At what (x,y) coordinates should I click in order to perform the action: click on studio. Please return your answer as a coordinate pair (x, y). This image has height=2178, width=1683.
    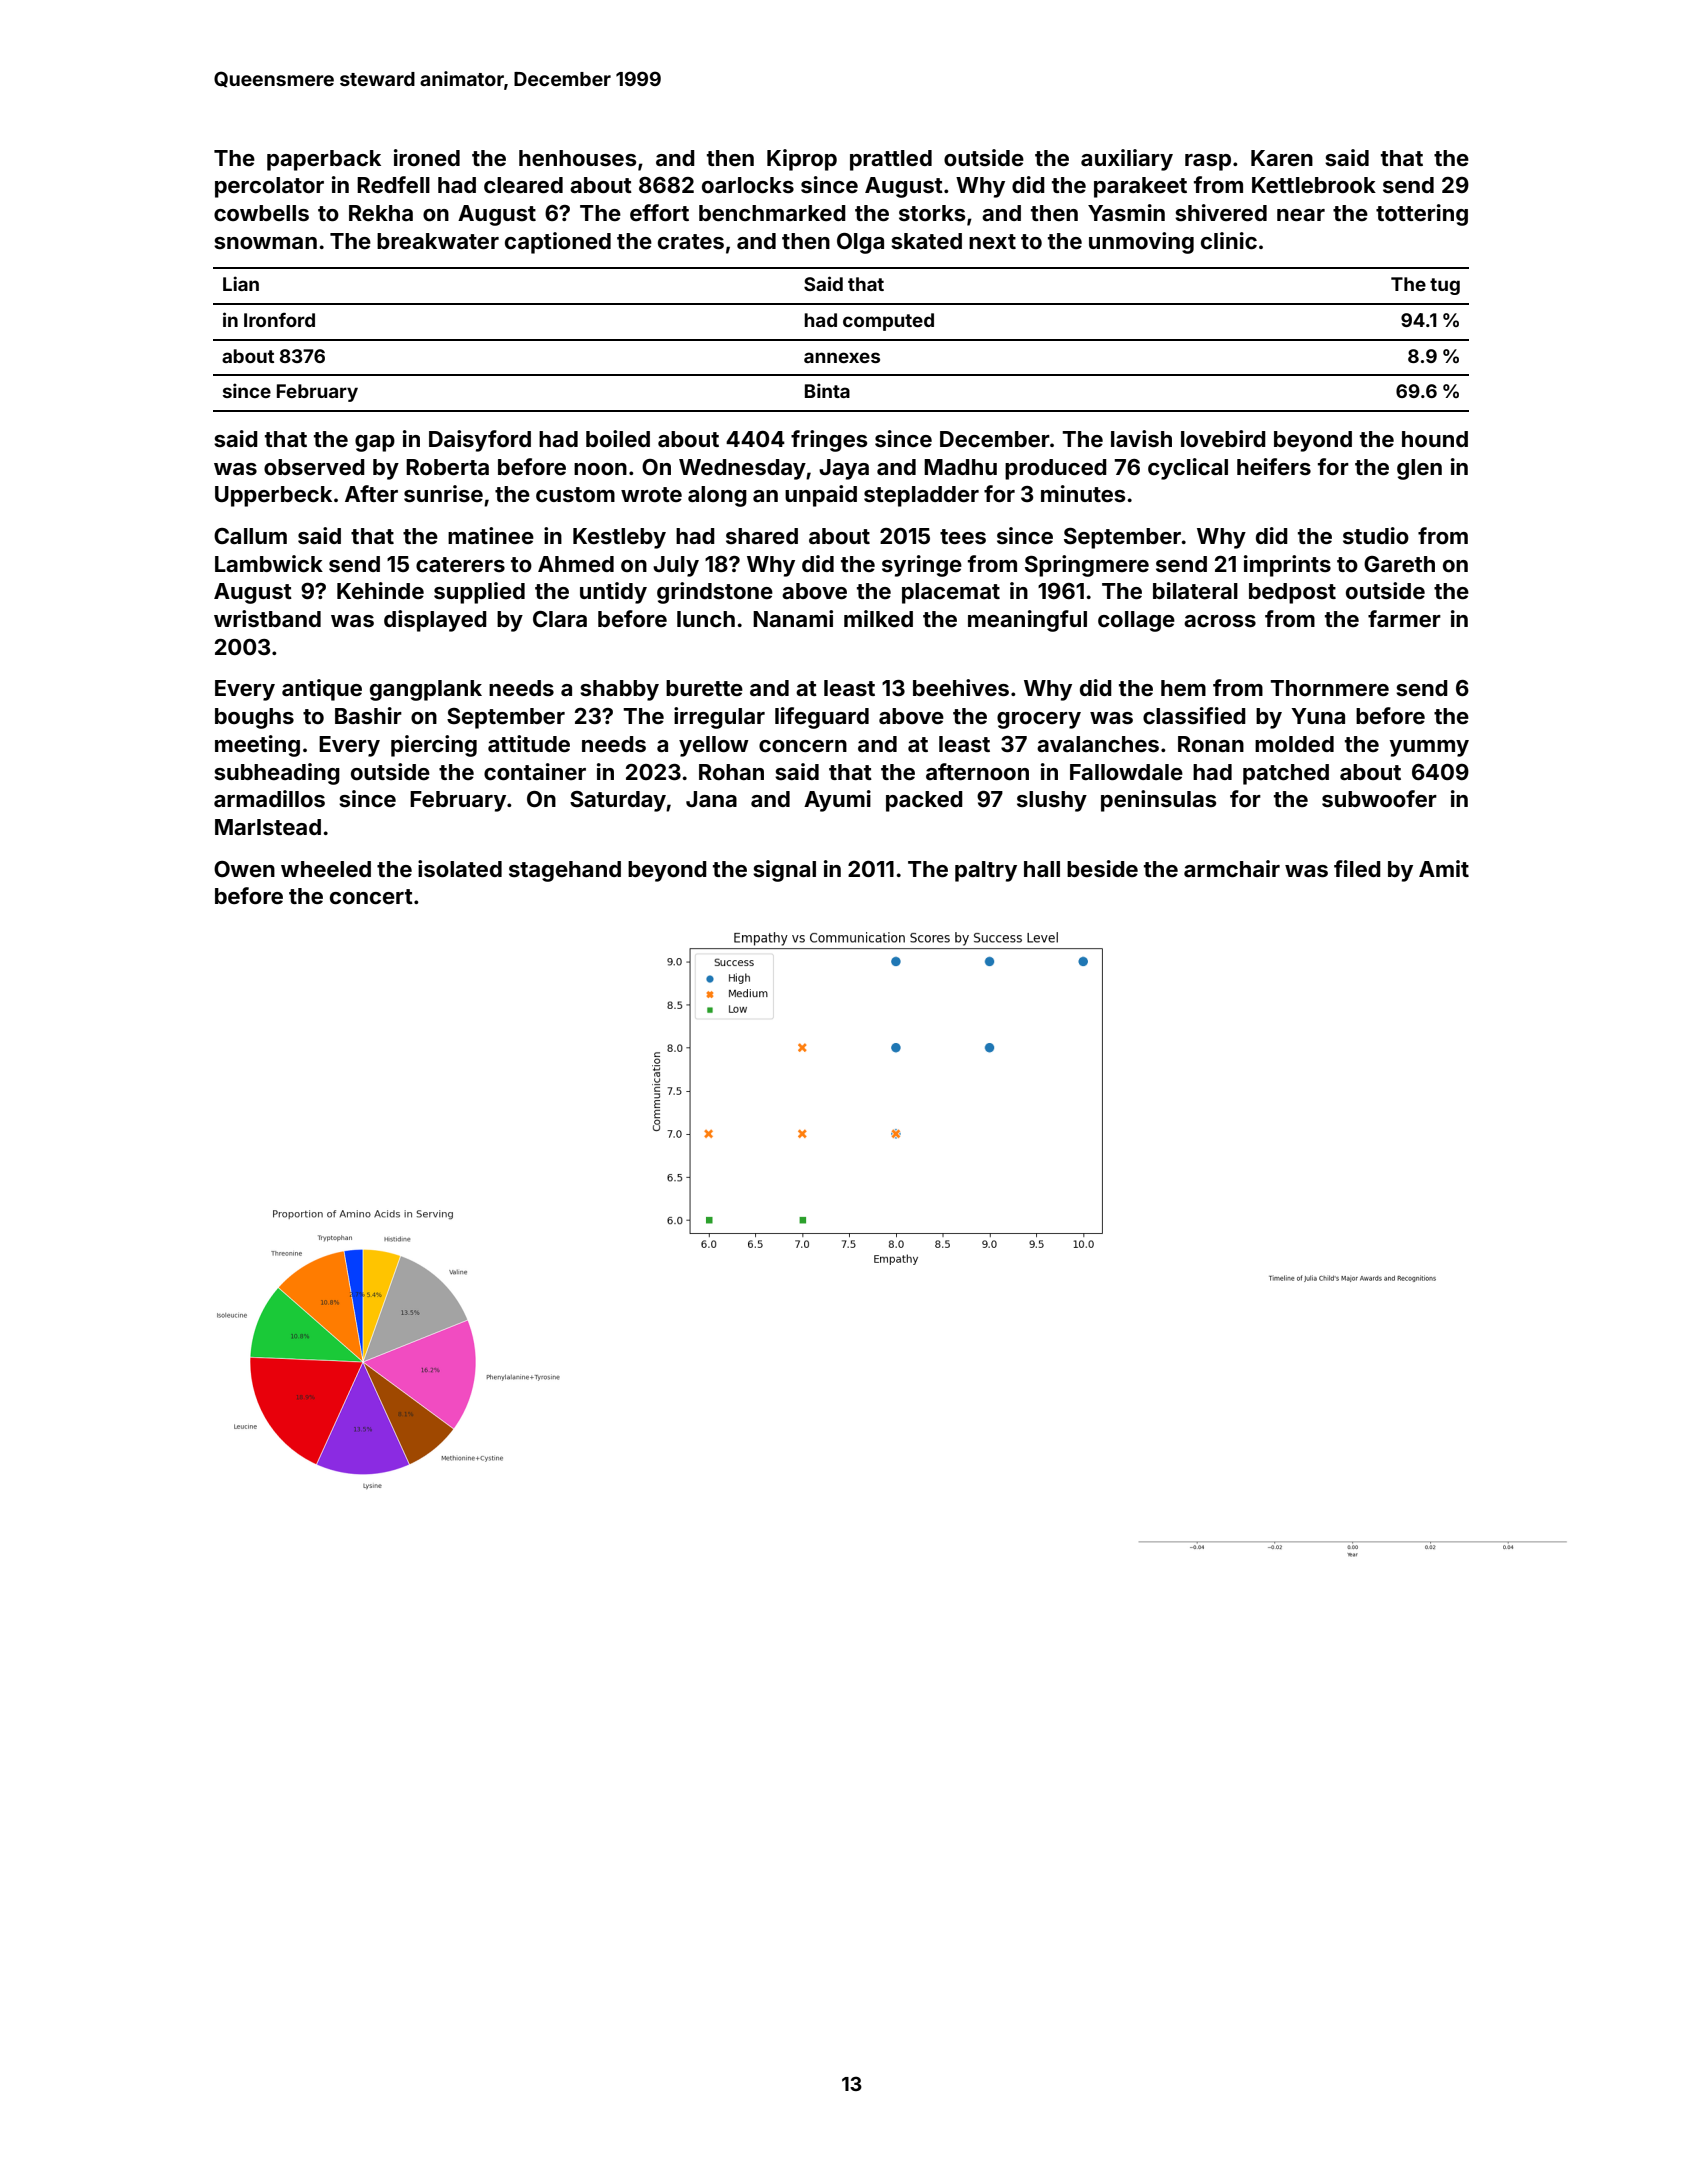
    Looking at the image, I should click on (1376, 535).
